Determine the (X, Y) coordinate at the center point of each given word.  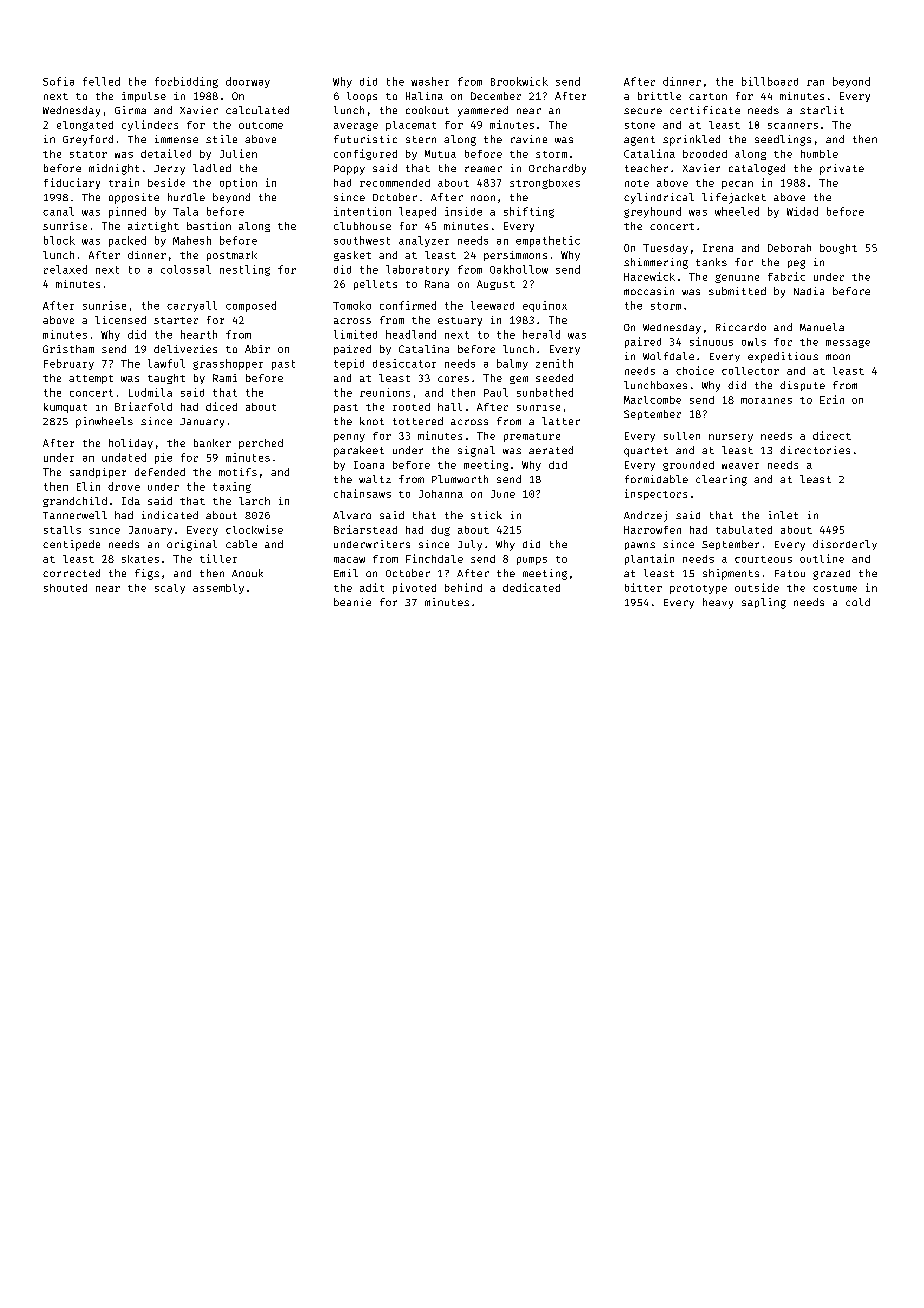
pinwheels (104, 422)
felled (101, 81)
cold (858, 602)
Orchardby (557, 169)
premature (532, 437)
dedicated (531, 587)
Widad (802, 211)
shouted (65, 588)
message (848, 344)
